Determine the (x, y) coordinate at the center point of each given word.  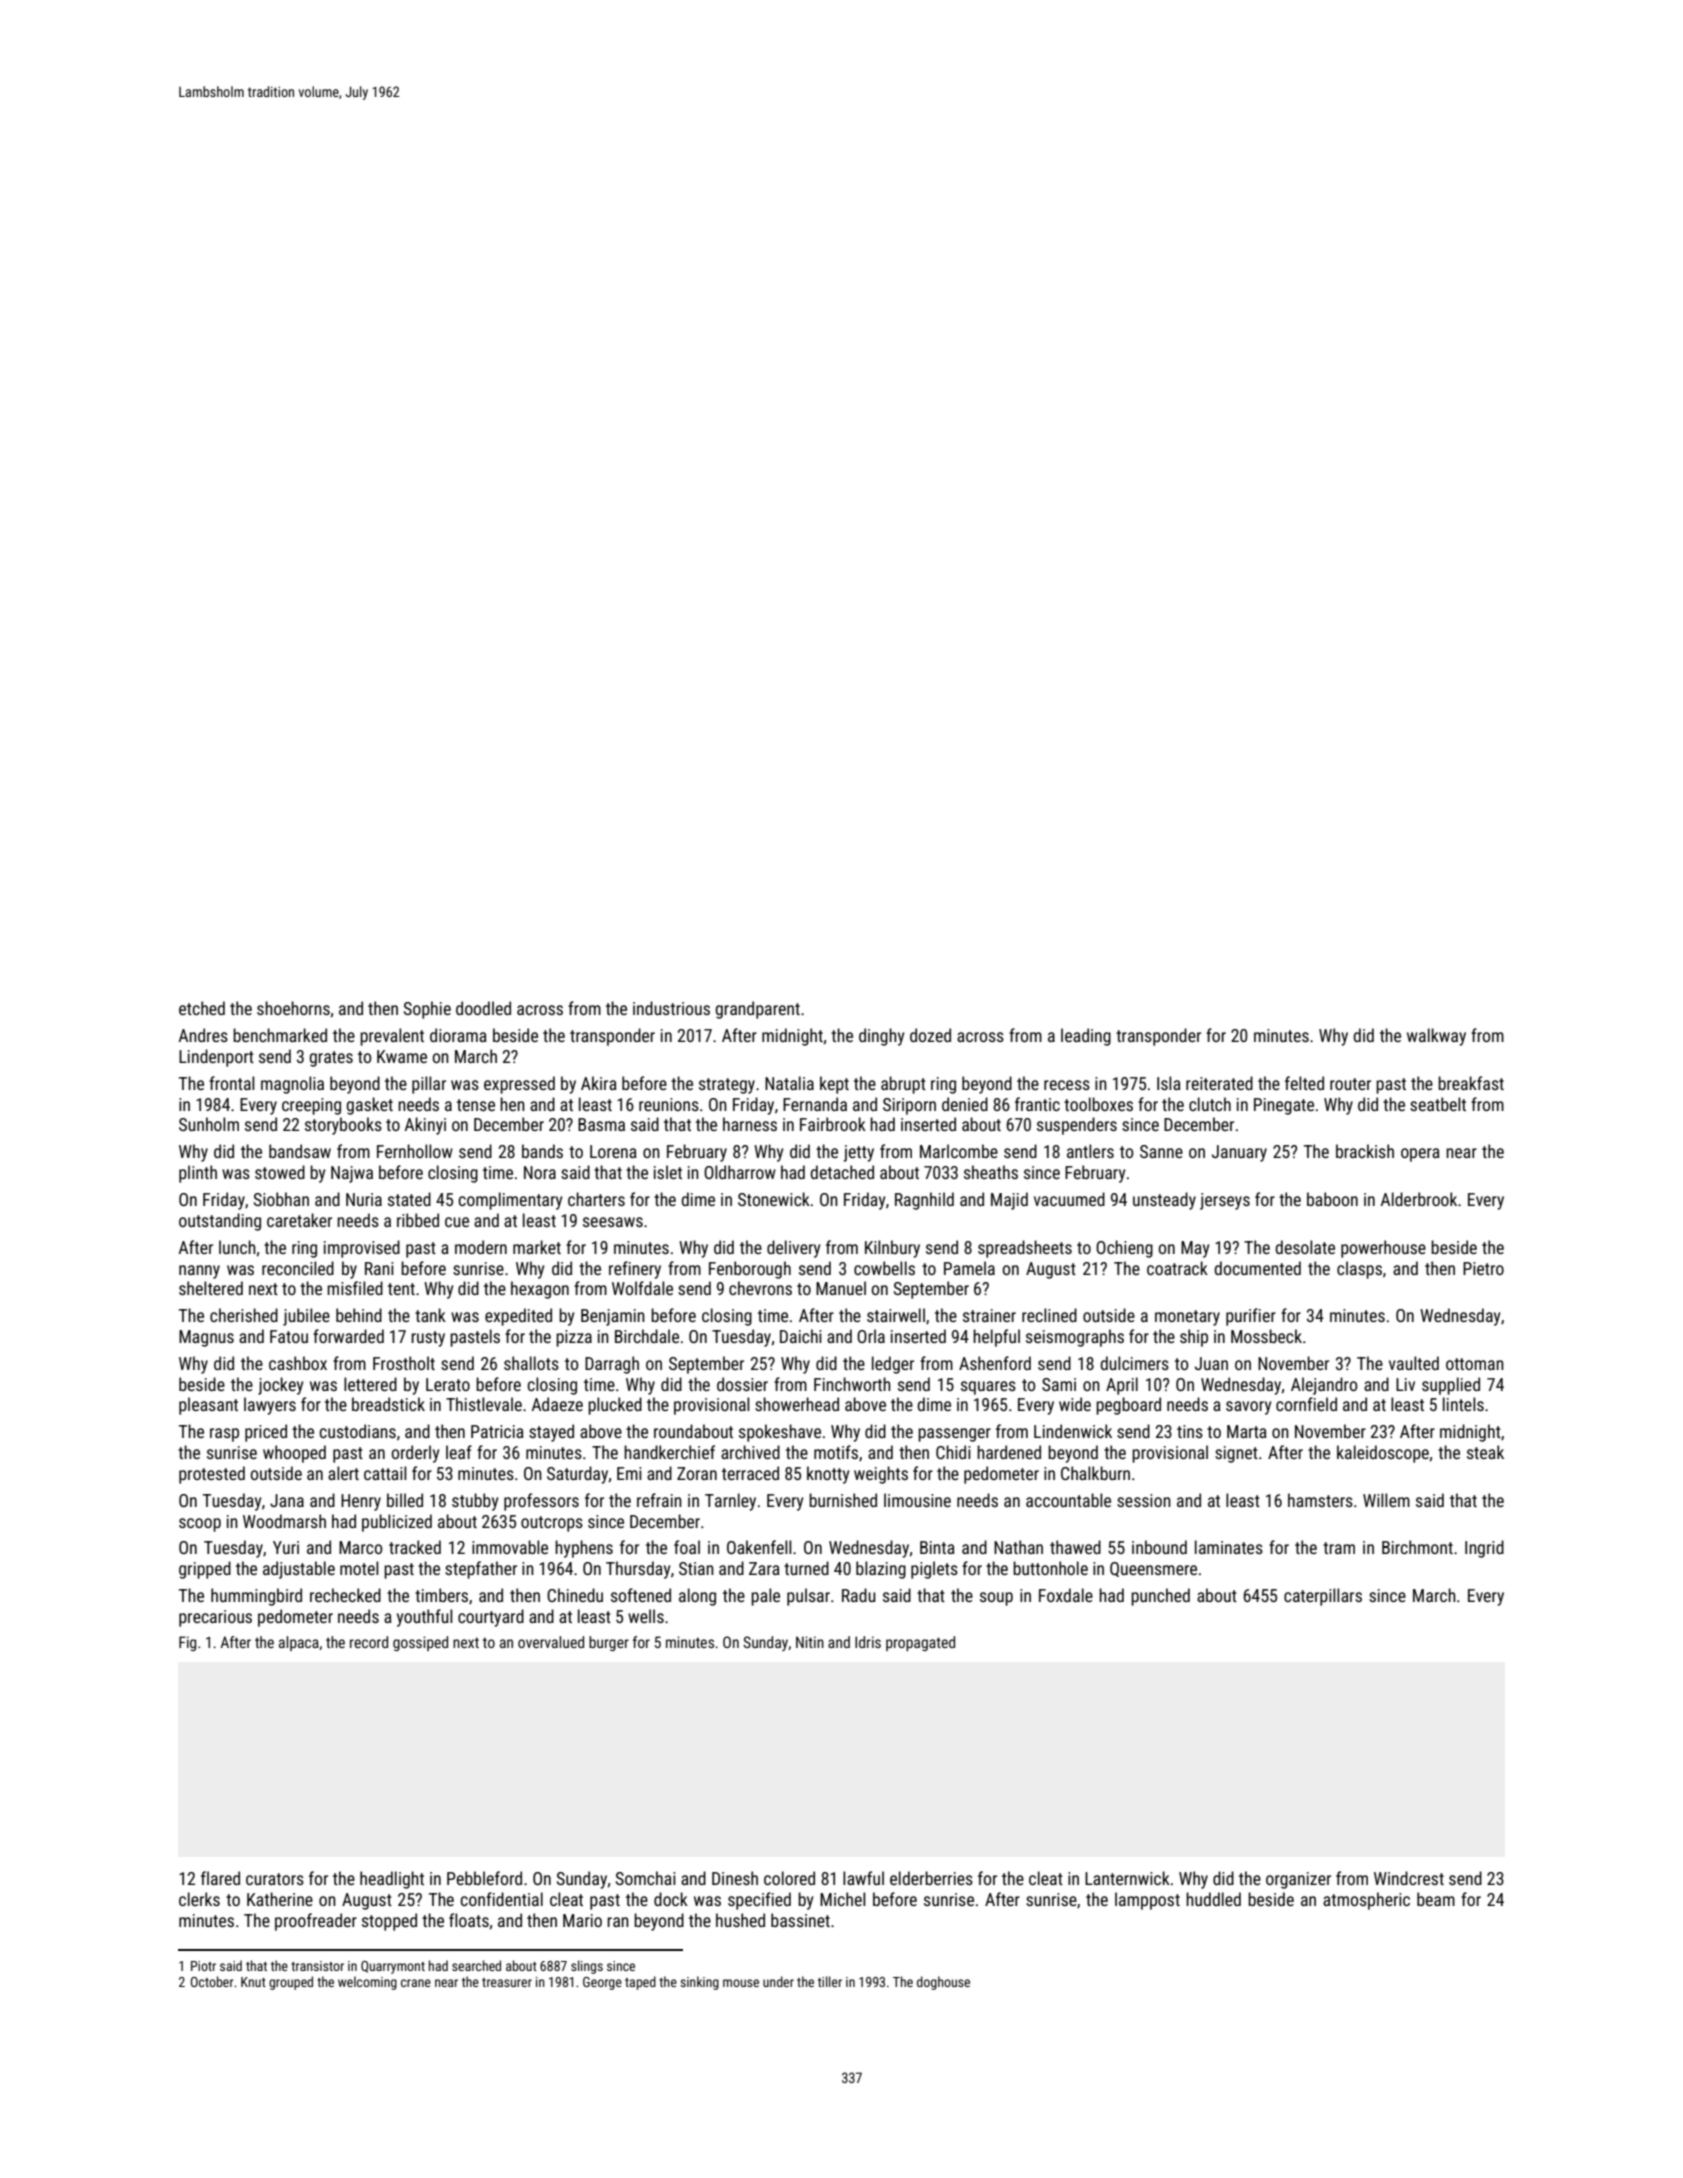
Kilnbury (892, 1249)
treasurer (507, 1982)
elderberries (931, 1878)
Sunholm (209, 1124)
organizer (1298, 1880)
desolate (1305, 1247)
